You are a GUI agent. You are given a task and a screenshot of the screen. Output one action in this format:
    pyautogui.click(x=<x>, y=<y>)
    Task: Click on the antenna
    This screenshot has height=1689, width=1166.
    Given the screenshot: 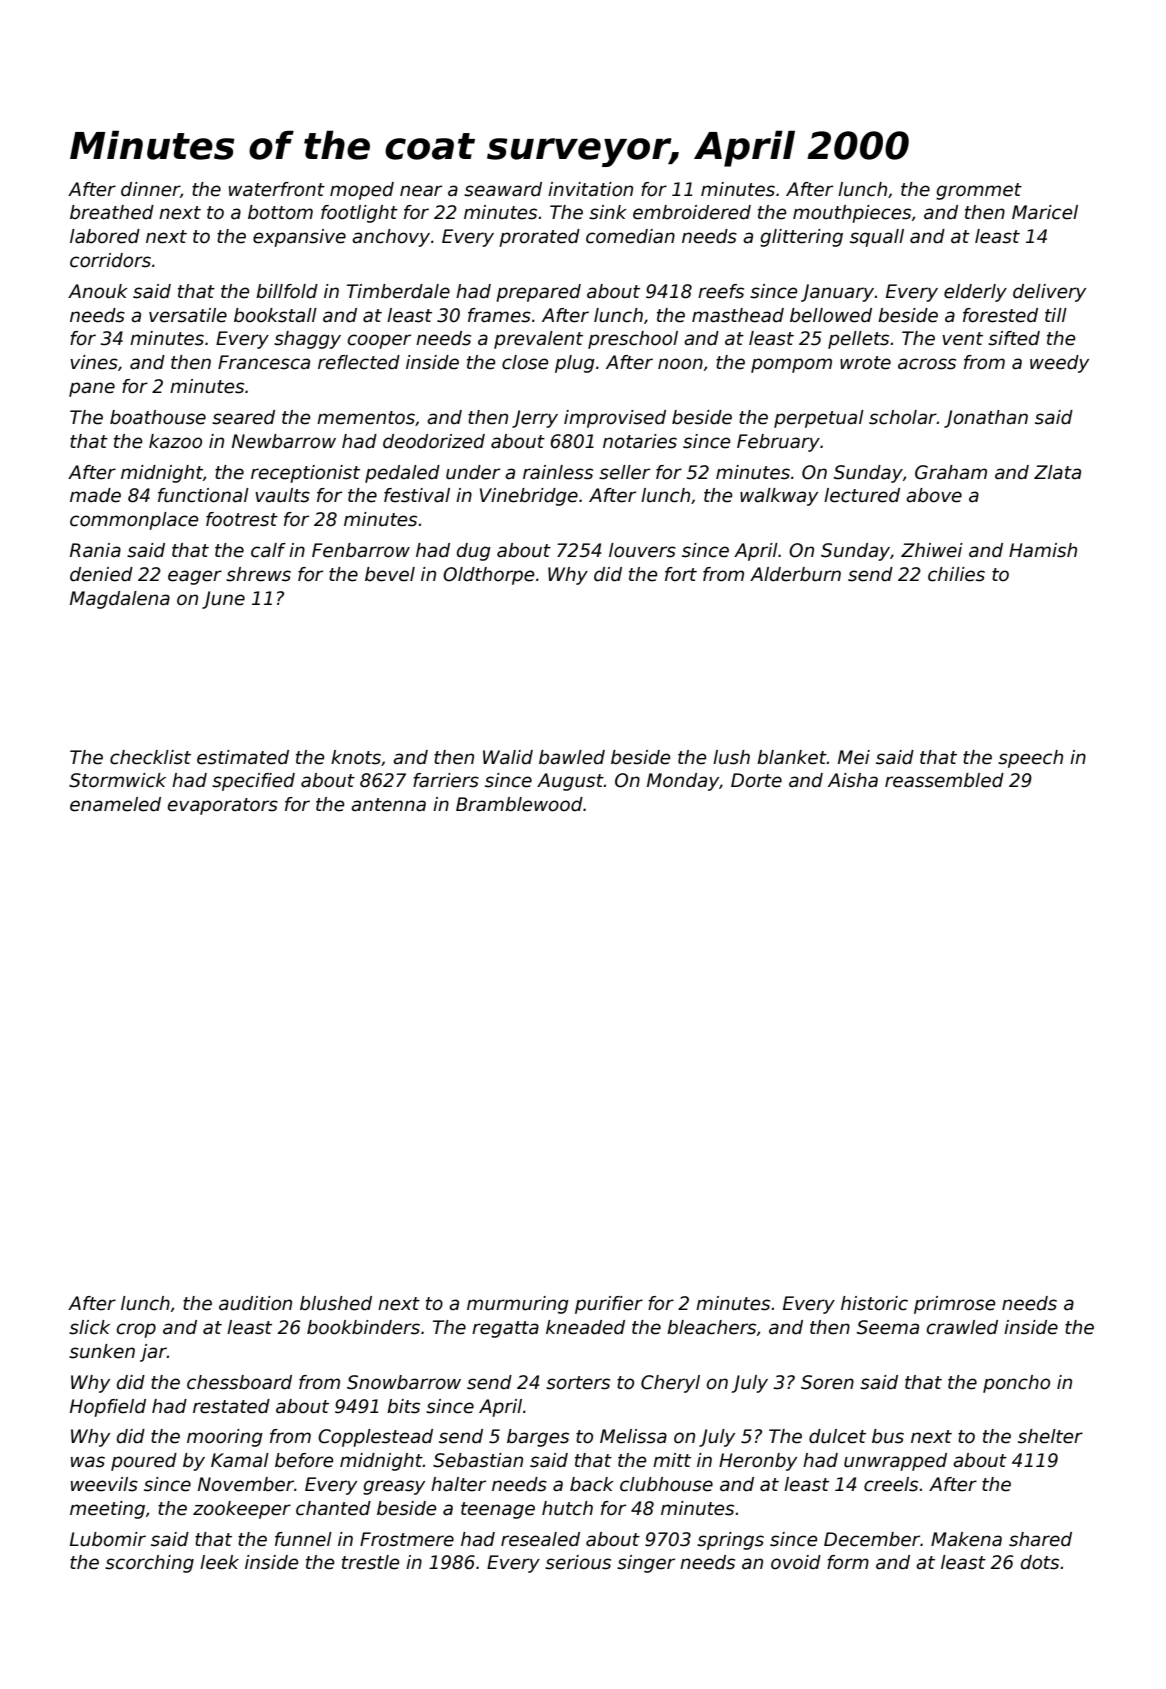 What is the action you would take?
    pyautogui.click(x=388, y=805)
